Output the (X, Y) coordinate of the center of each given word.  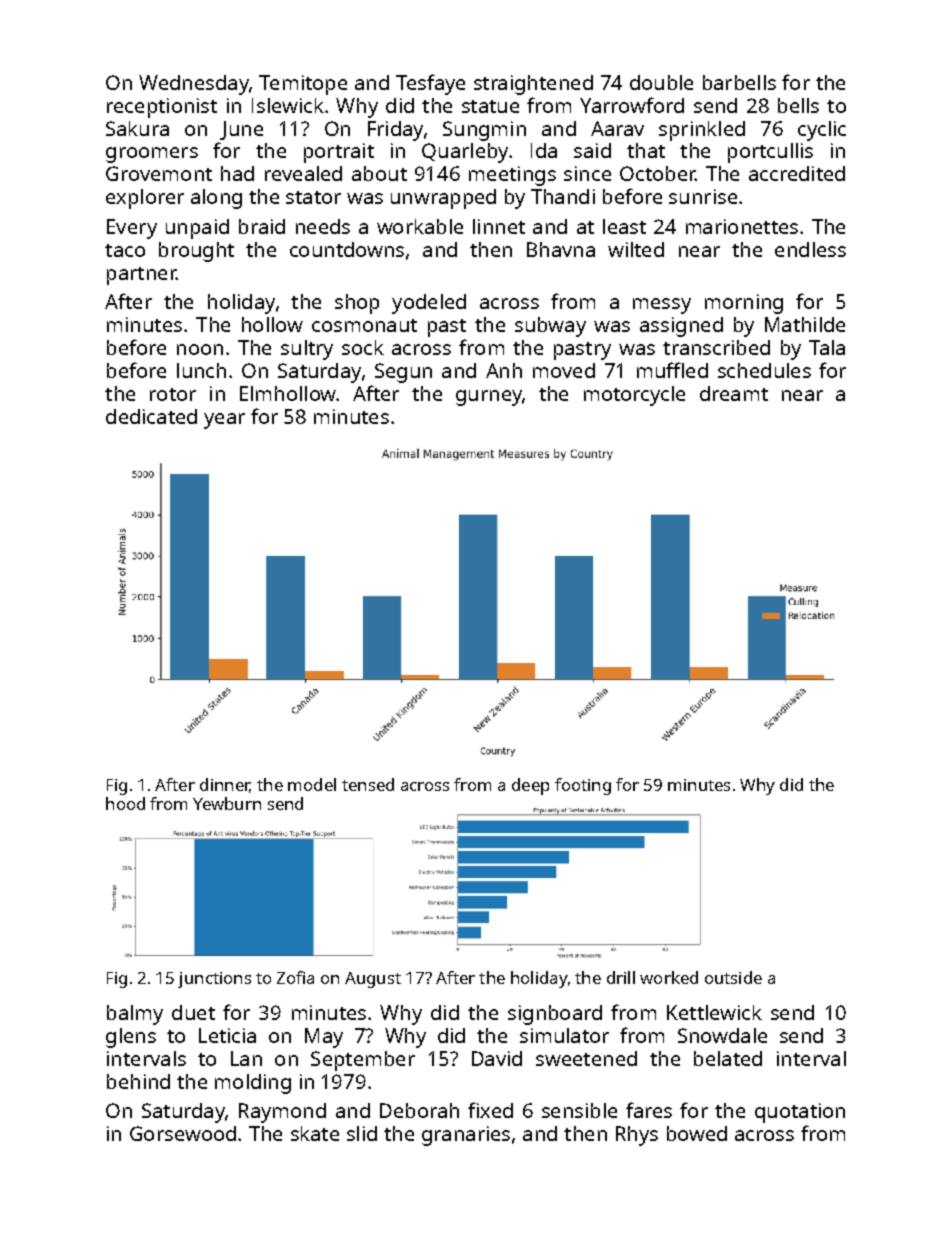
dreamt (734, 393)
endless (810, 249)
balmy (135, 1015)
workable (420, 226)
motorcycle (634, 396)
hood (125, 803)
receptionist (162, 108)
